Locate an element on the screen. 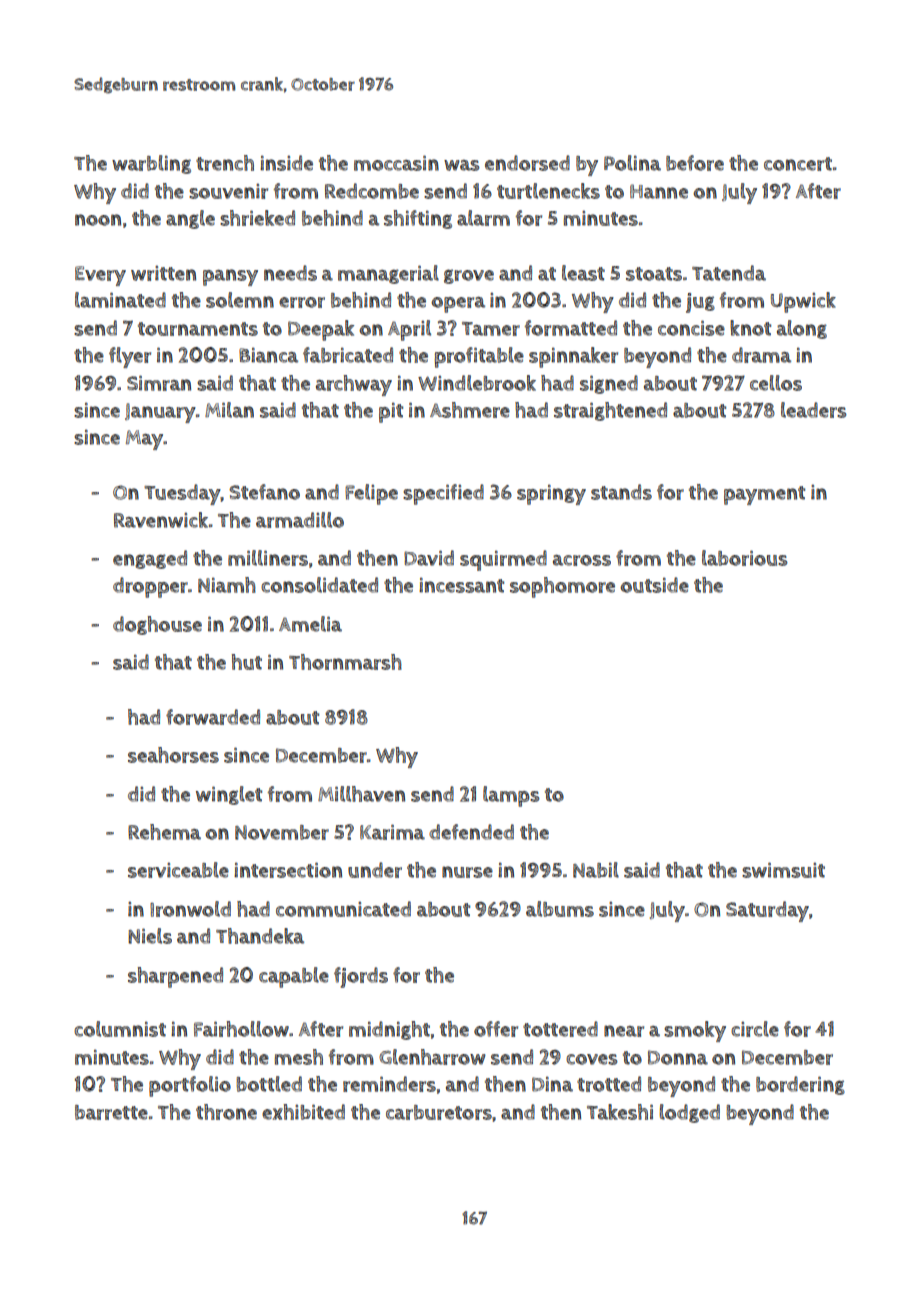  barrette is located at coordinates (111, 1112).
